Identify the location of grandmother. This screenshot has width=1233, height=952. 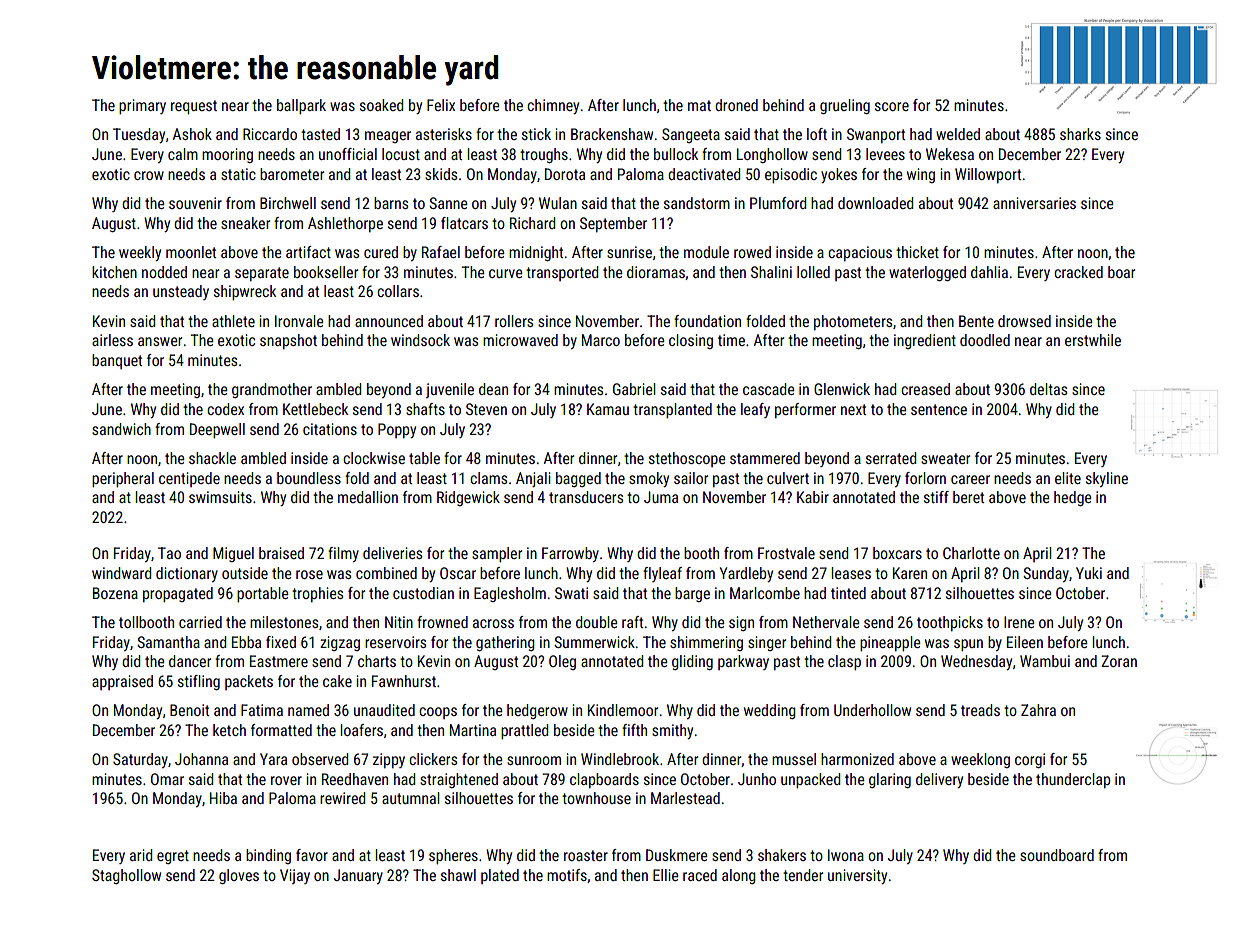
(272, 390).
